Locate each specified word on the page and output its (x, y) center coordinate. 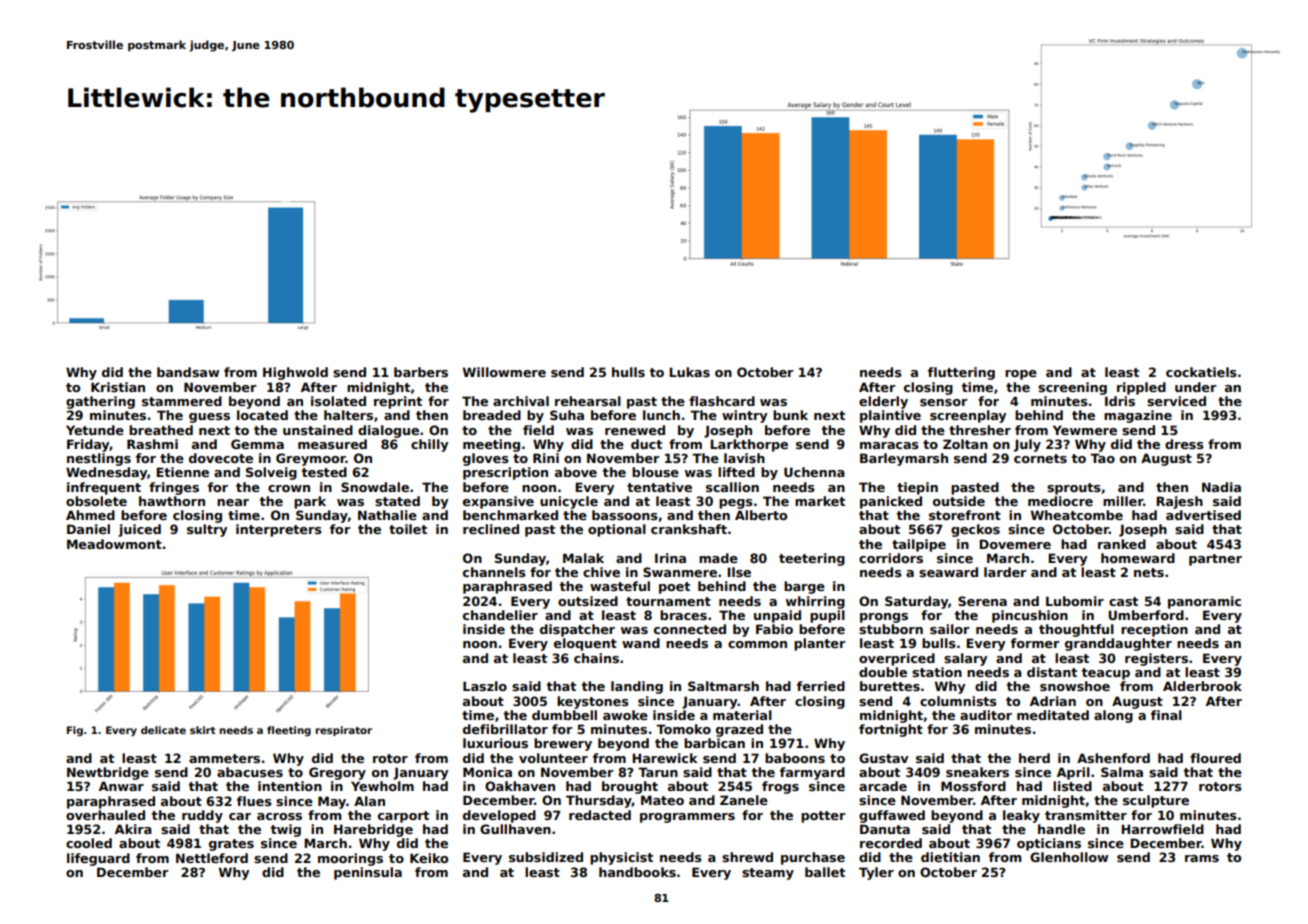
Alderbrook (1202, 686)
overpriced (897, 659)
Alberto (761, 515)
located (262, 415)
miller (1123, 501)
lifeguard (98, 859)
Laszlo (485, 686)
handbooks (637, 872)
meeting (491, 445)
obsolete (96, 501)
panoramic (1204, 602)
